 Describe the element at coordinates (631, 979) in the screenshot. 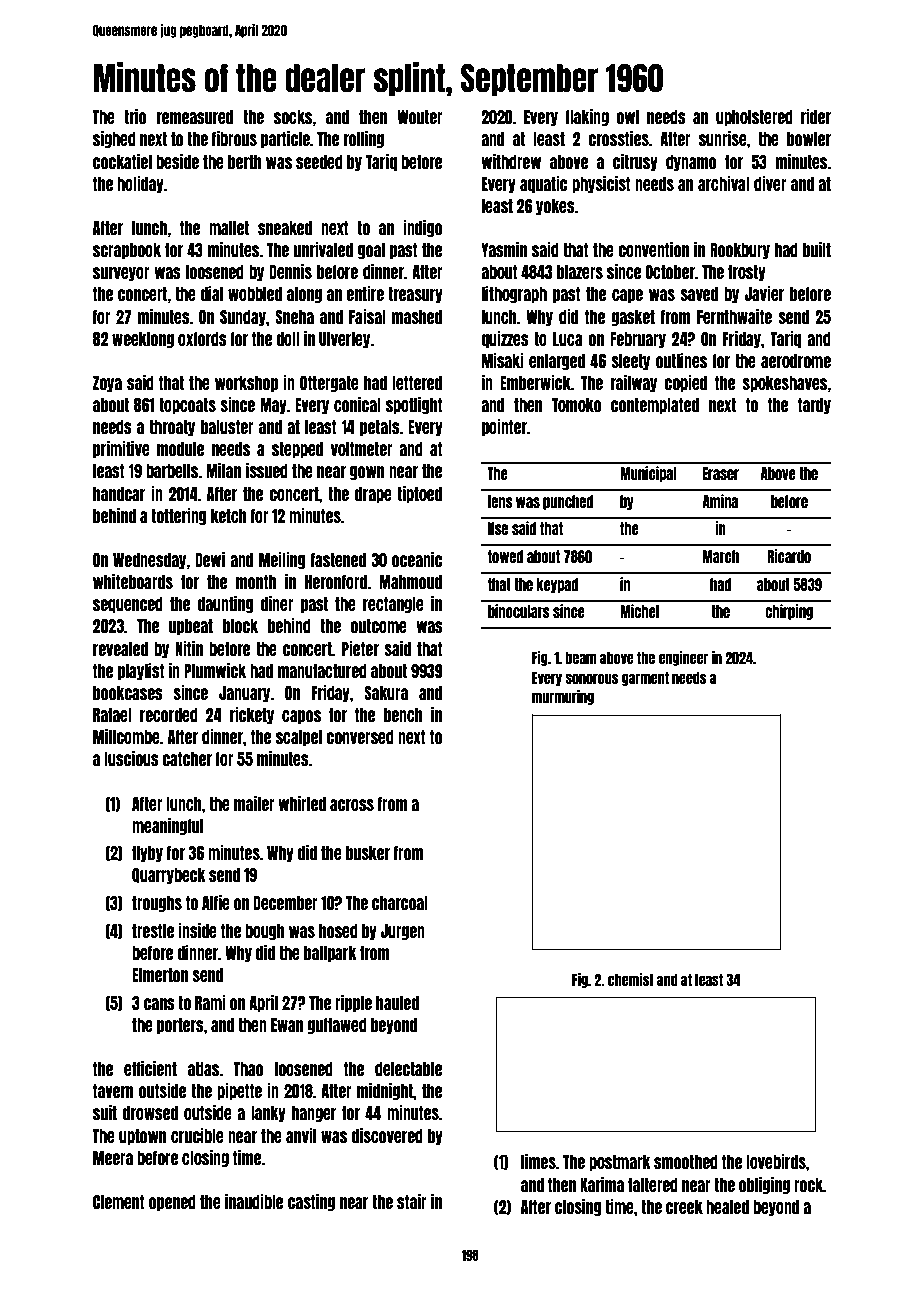

I see `chemist` at that location.
